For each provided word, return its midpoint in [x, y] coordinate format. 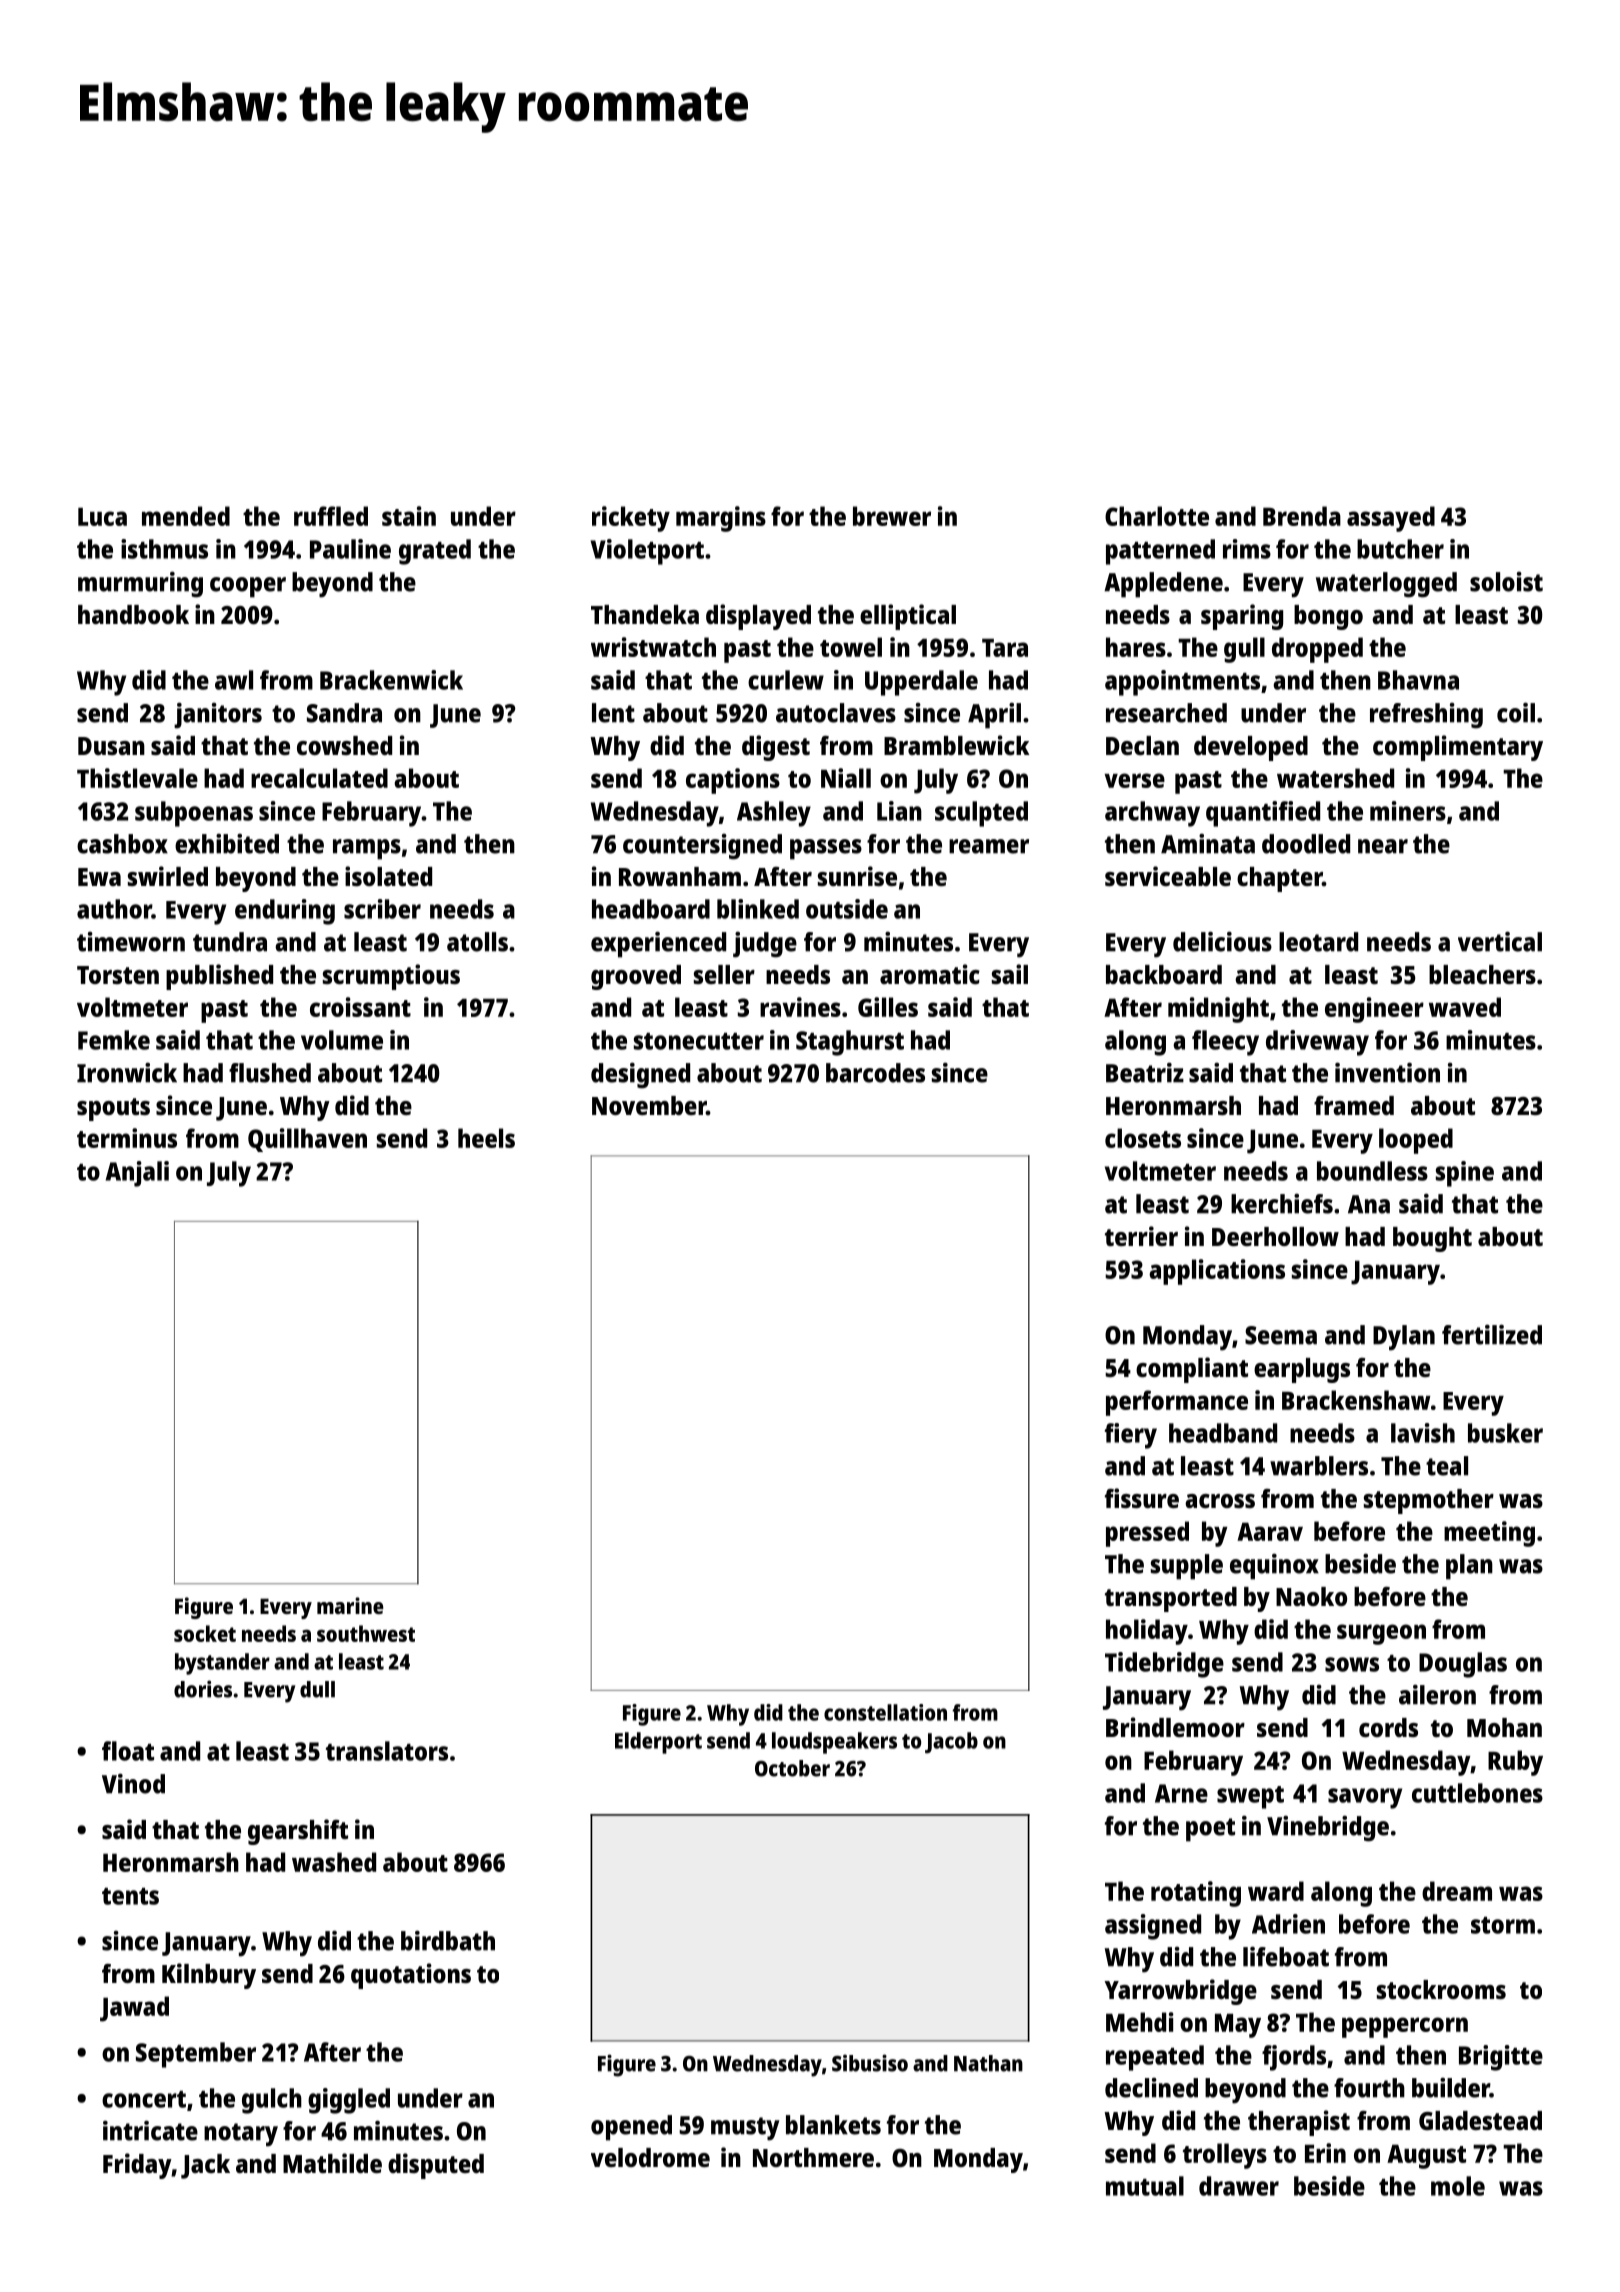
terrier [1141, 1236]
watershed [1335, 778]
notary [241, 2135]
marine [350, 1605]
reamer [989, 846]
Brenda [1302, 516]
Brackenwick [391, 680]
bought [1432, 1239]
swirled [168, 876]
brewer [892, 516]
